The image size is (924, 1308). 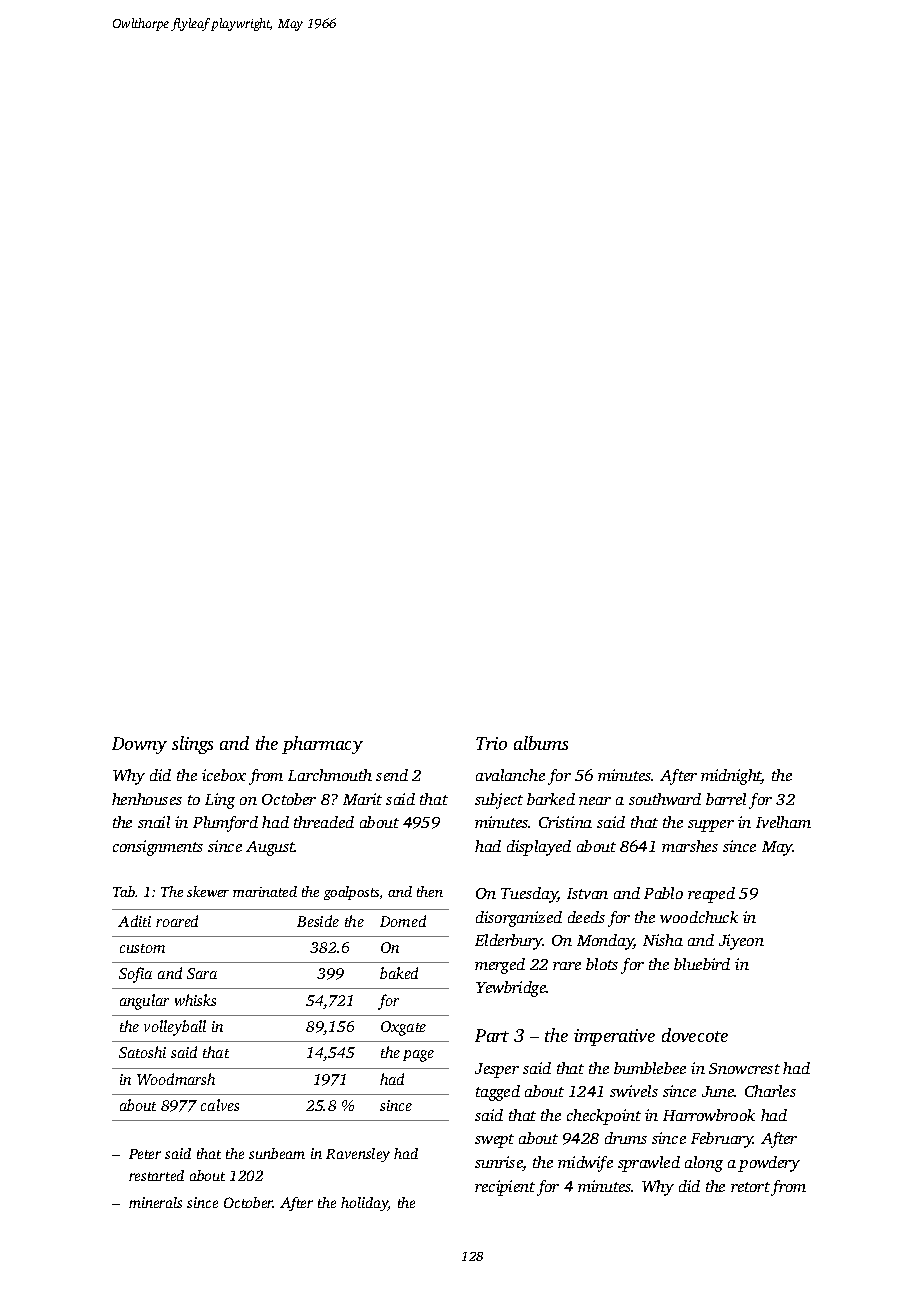 What do you see at coordinates (154, 822) in the screenshot?
I see `snail` at bounding box center [154, 822].
